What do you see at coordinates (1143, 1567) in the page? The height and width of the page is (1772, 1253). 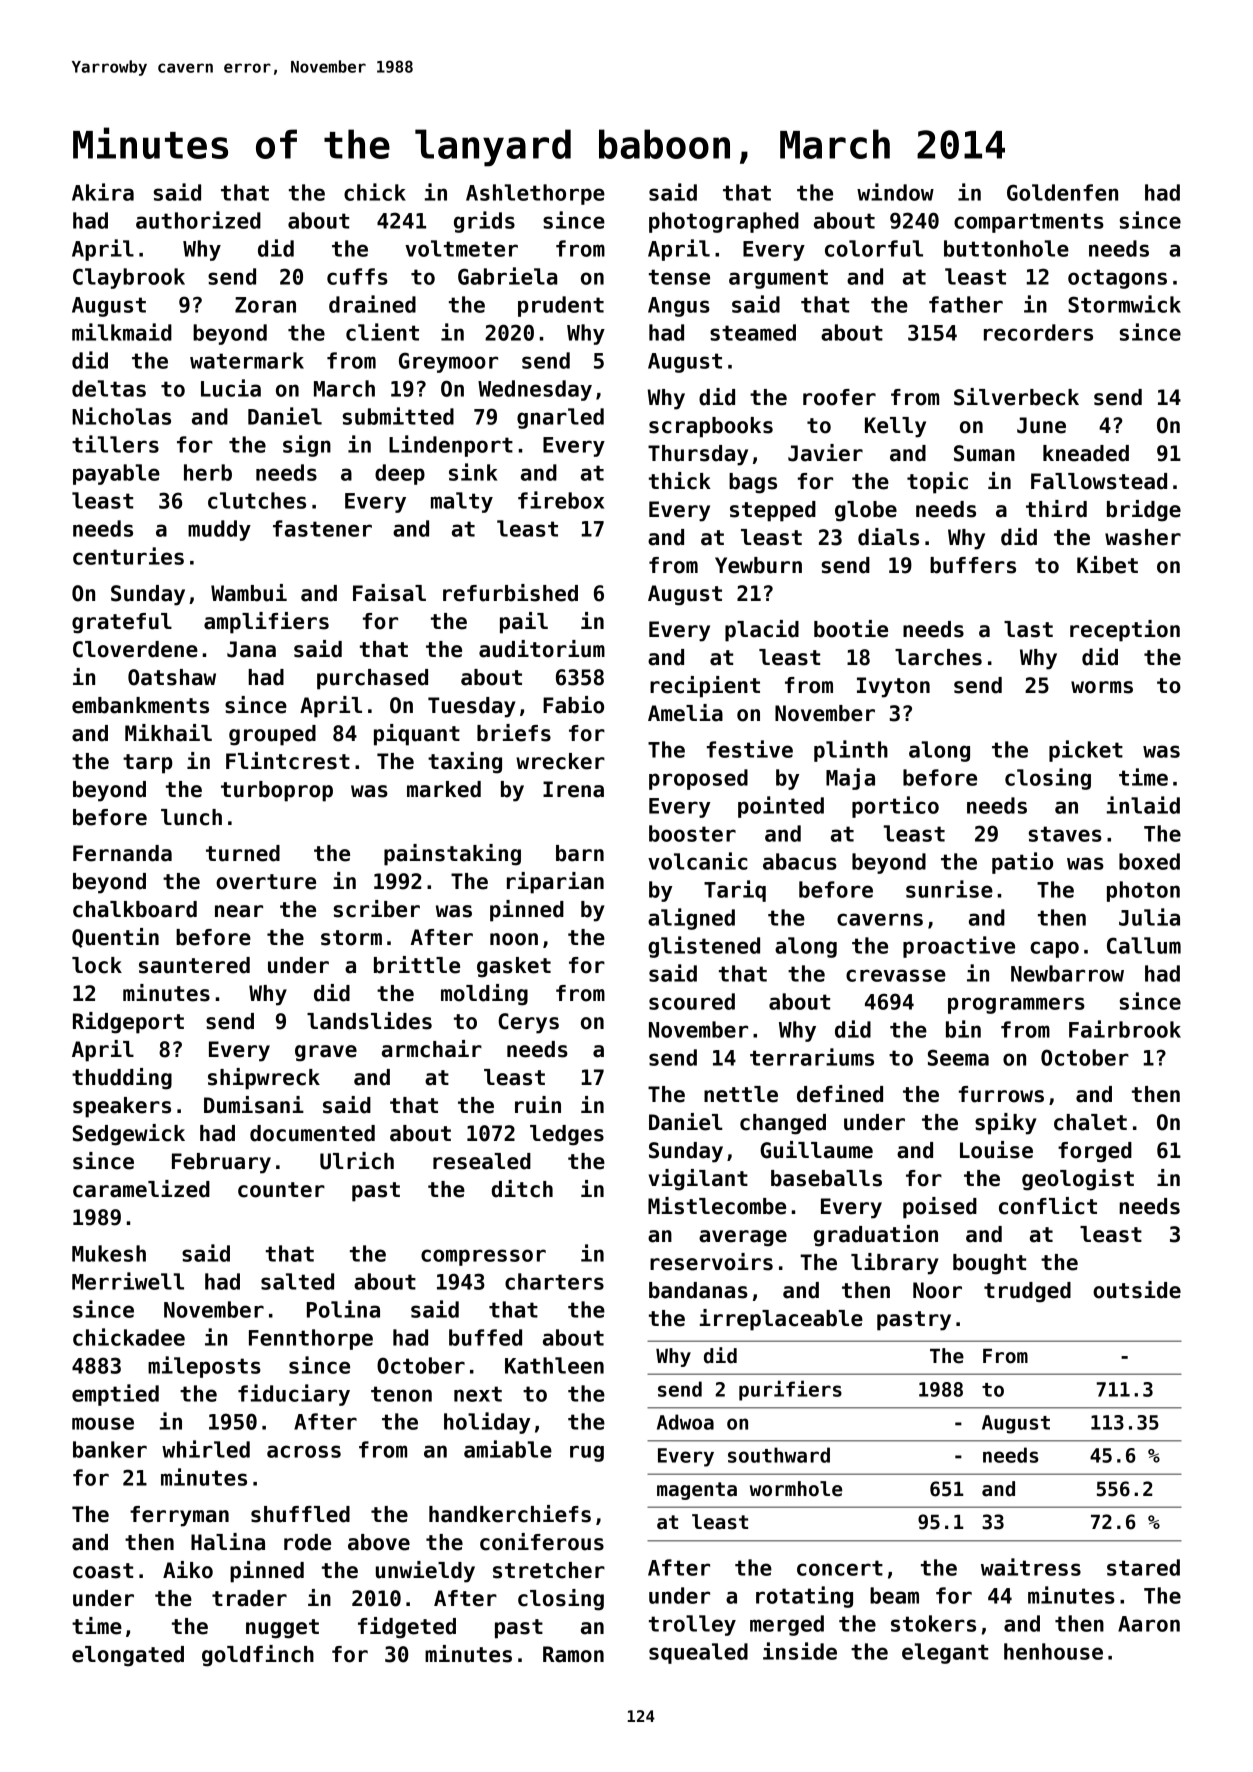 I see `stared` at bounding box center [1143, 1567].
